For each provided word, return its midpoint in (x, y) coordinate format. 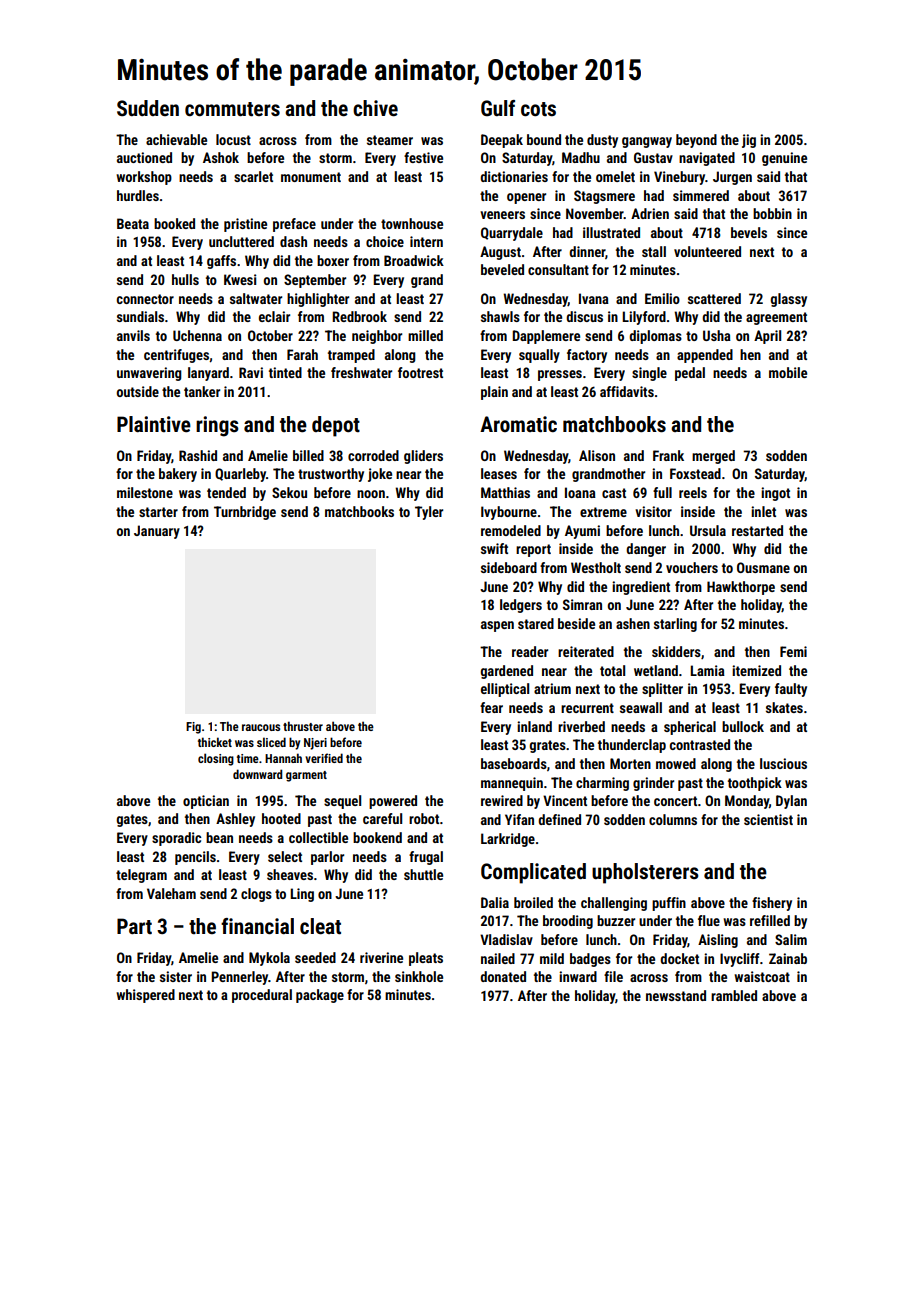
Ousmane (763, 567)
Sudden (148, 108)
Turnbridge (245, 513)
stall (654, 251)
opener (526, 198)
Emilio (662, 298)
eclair (274, 316)
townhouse (412, 223)
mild (552, 958)
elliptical (505, 690)
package (320, 996)
